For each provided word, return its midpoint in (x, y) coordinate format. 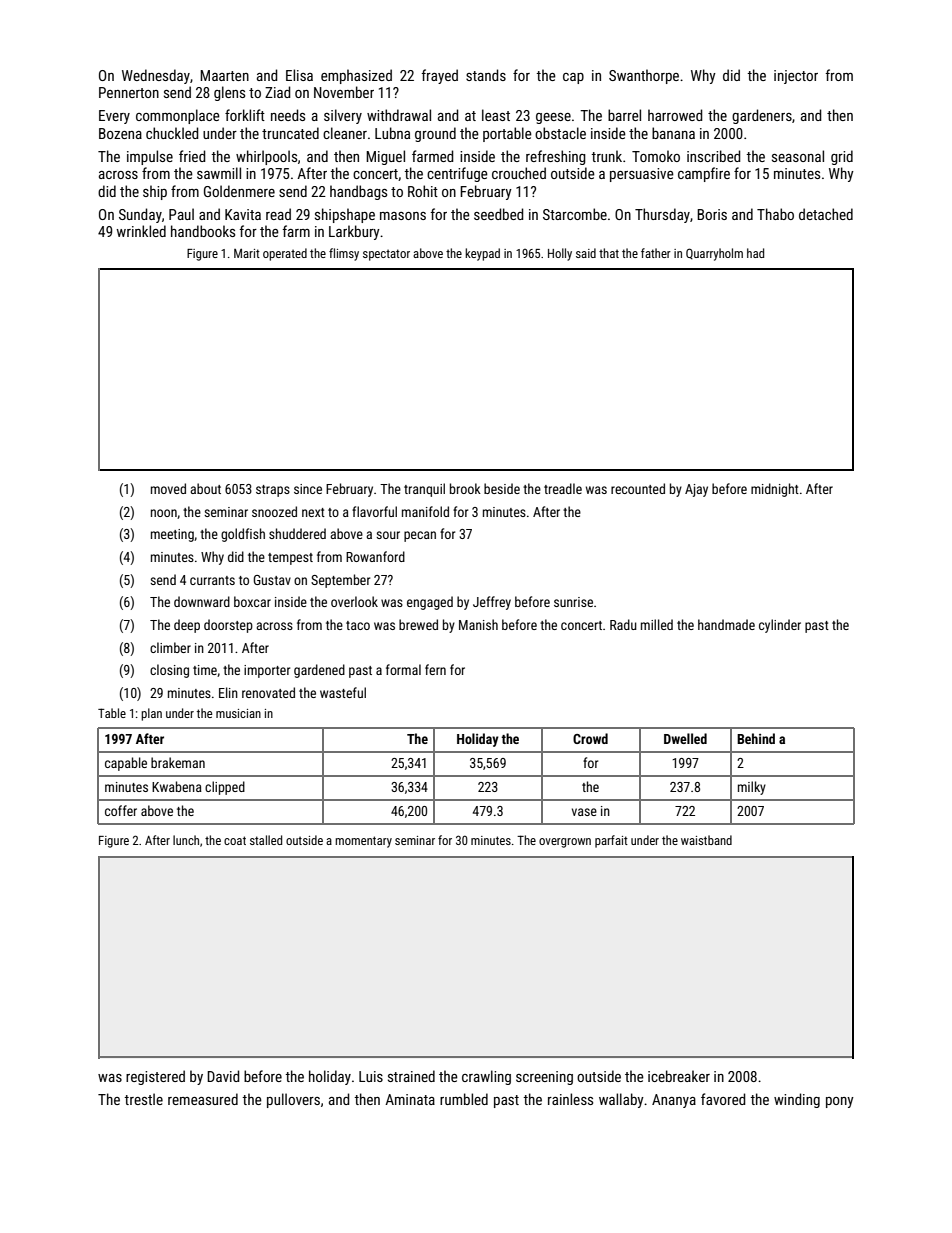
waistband (706, 840)
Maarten (224, 75)
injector (796, 77)
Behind (756, 738)
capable (126, 764)
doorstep (228, 626)
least (496, 115)
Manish (478, 624)
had (755, 253)
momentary (363, 842)
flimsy (344, 254)
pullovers (293, 1100)
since (308, 489)
